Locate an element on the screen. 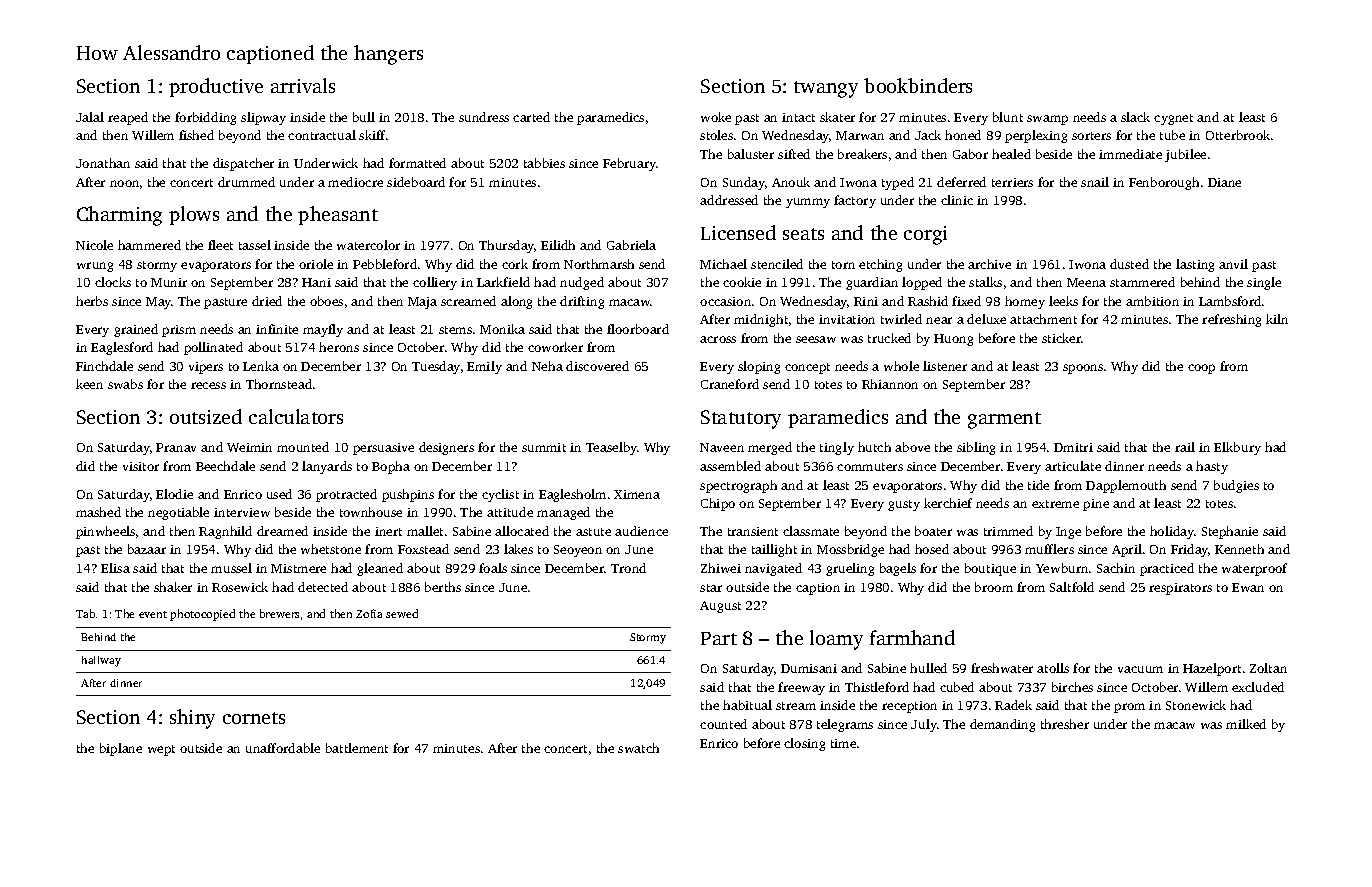 This screenshot has width=1372, height=887. coop is located at coordinates (1201, 369).
